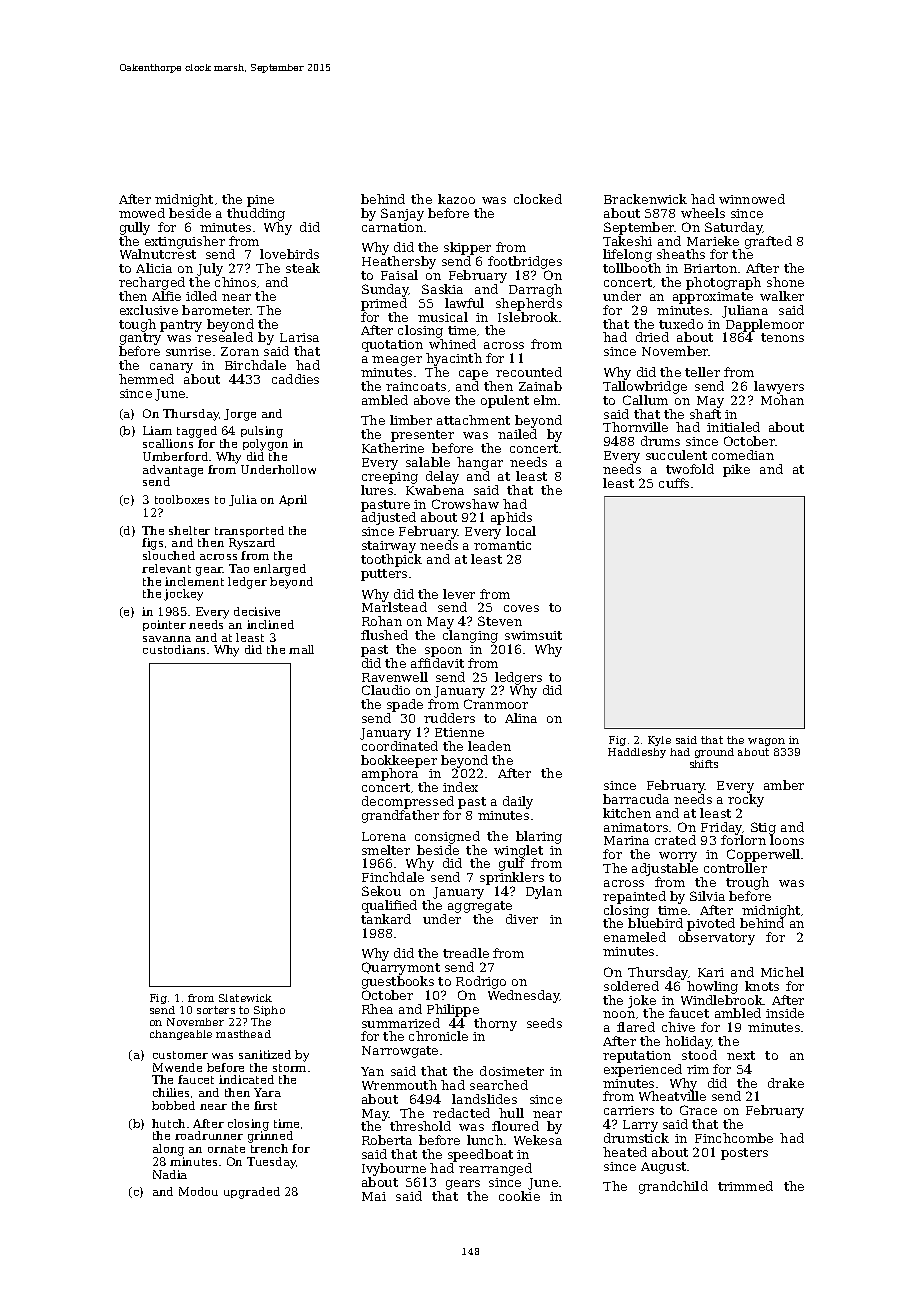  Describe the element at coordinates (456, 199) in the screenshot. I see `kazoo` at that location.
